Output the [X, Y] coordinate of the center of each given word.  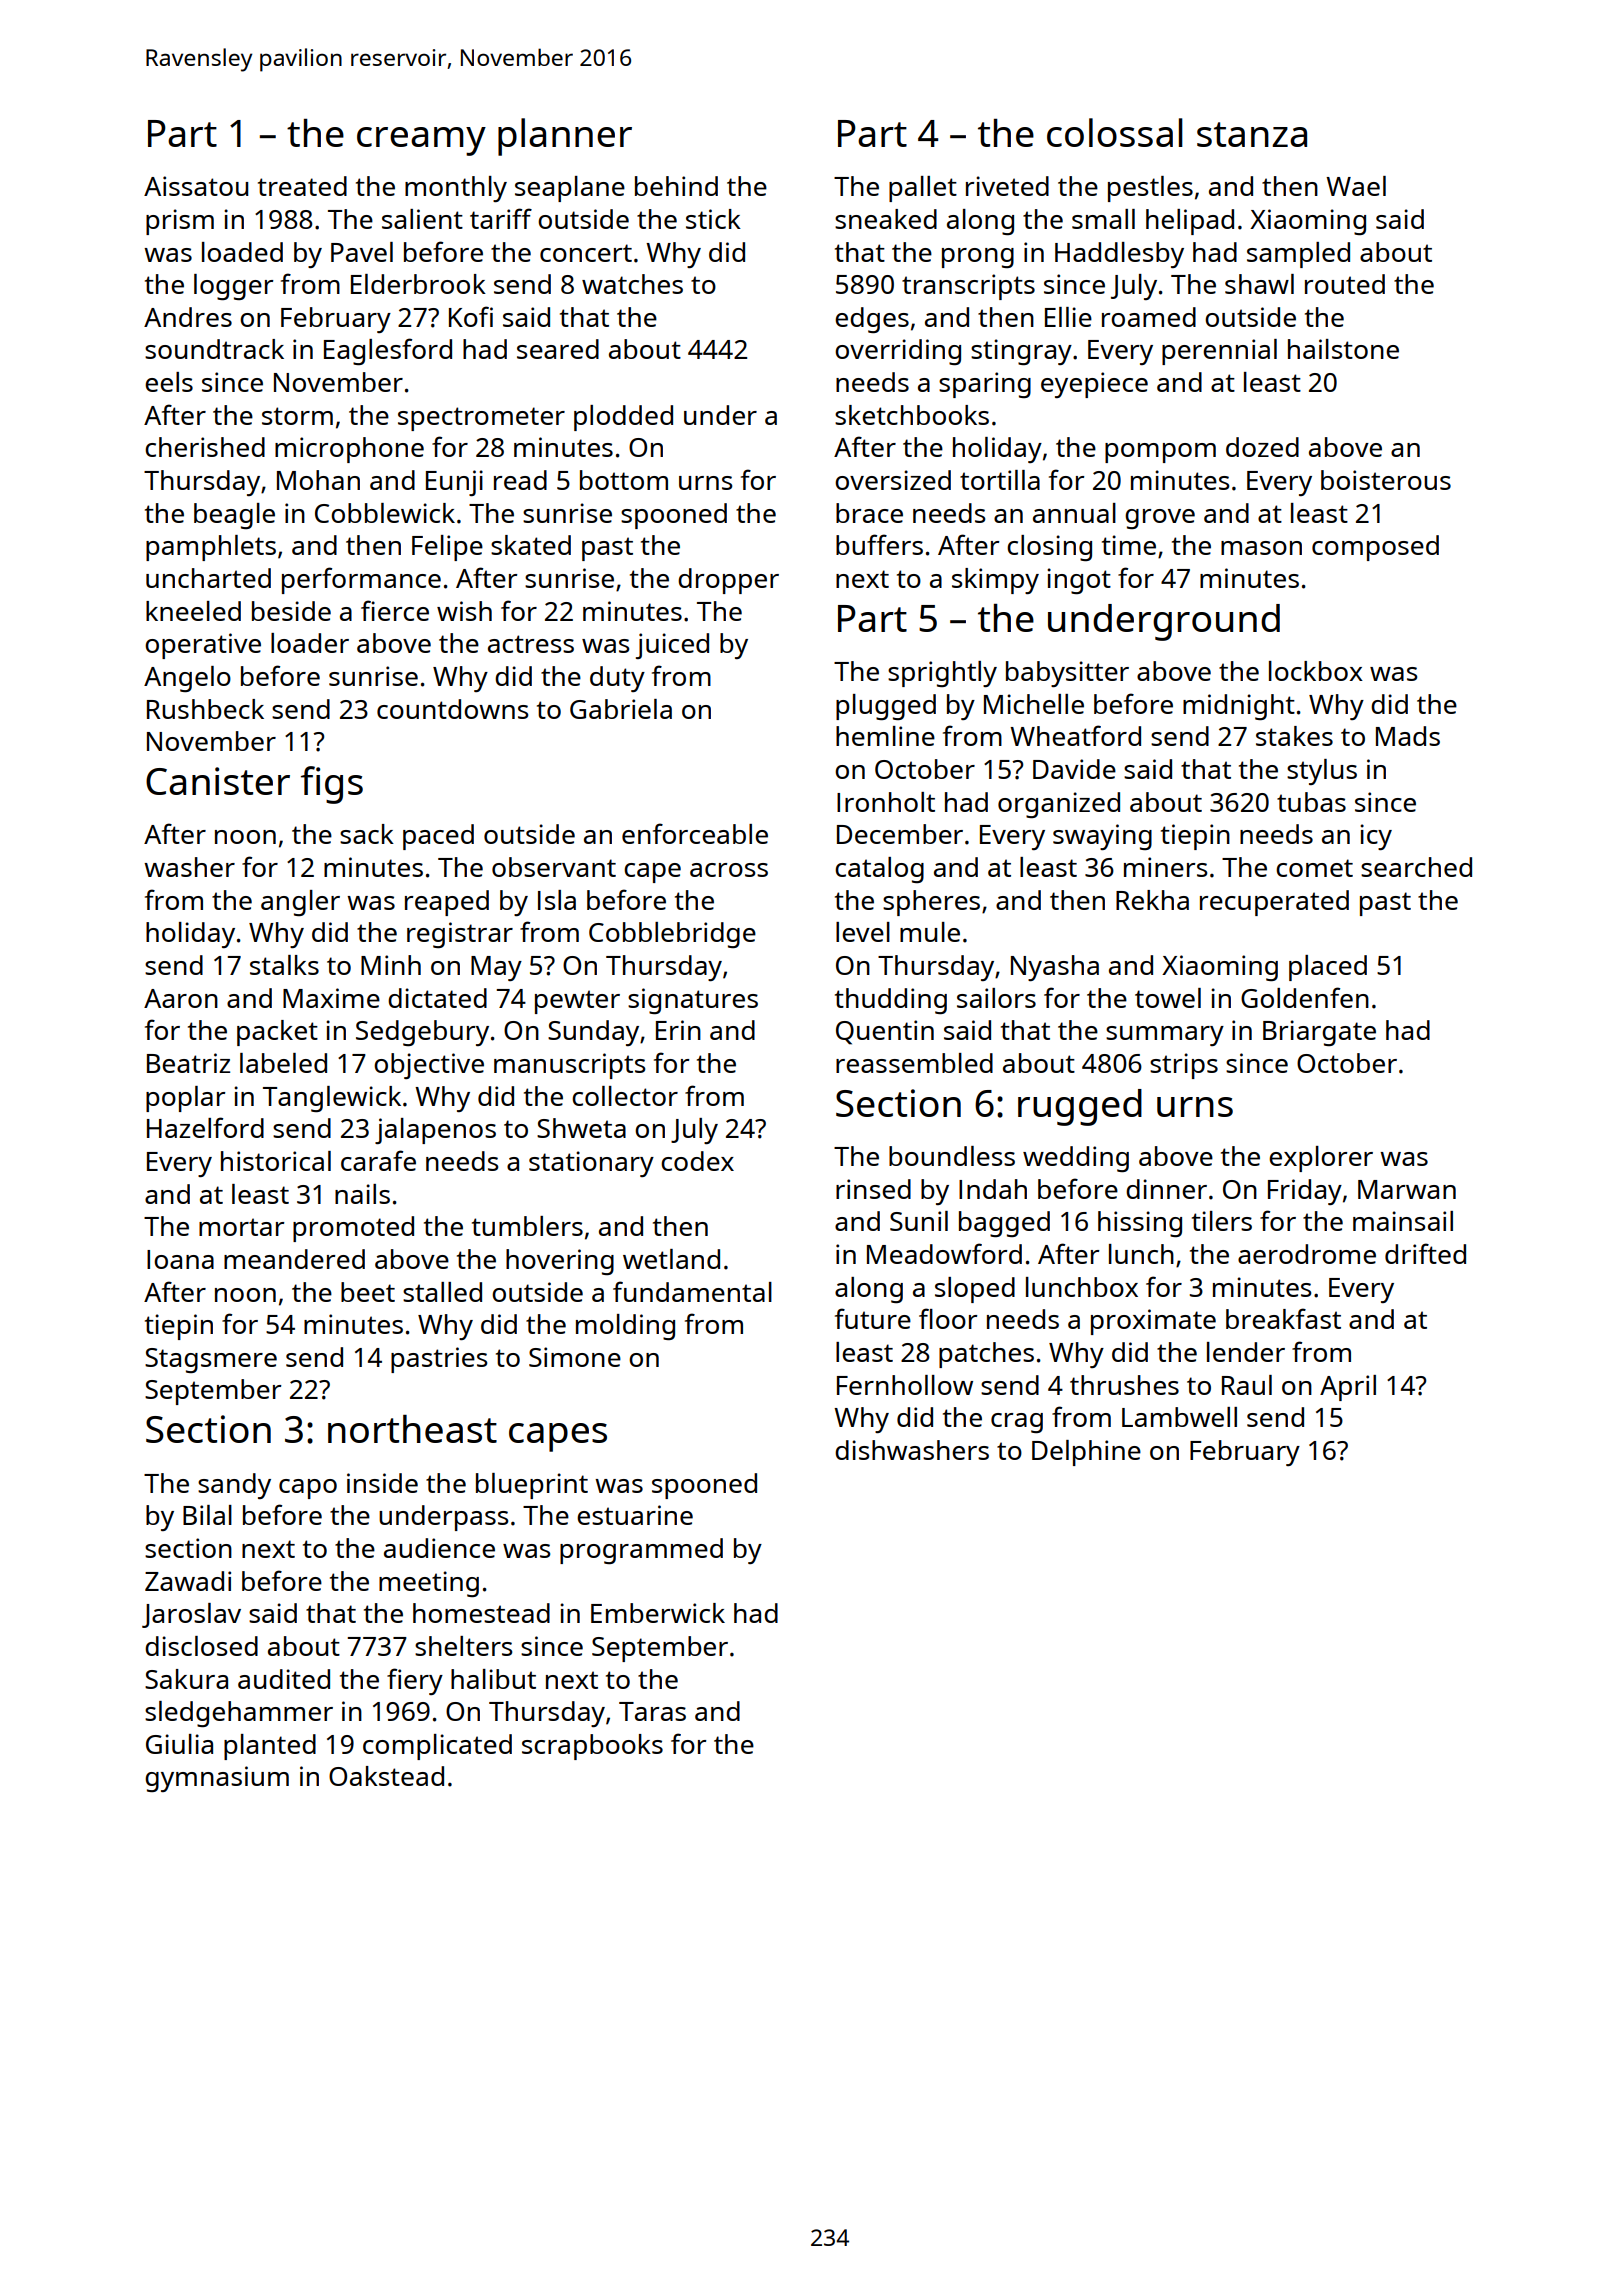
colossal [1115, 132]
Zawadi [188, 1581]
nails [362, 1194]
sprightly [942, 674]
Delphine [1086, 1453]
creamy [421, 141]
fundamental [692, 1291]
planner [565, 137]
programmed [641, 1551]
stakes [1294, 736]
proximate [1153, 1322]
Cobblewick [385, 513]
